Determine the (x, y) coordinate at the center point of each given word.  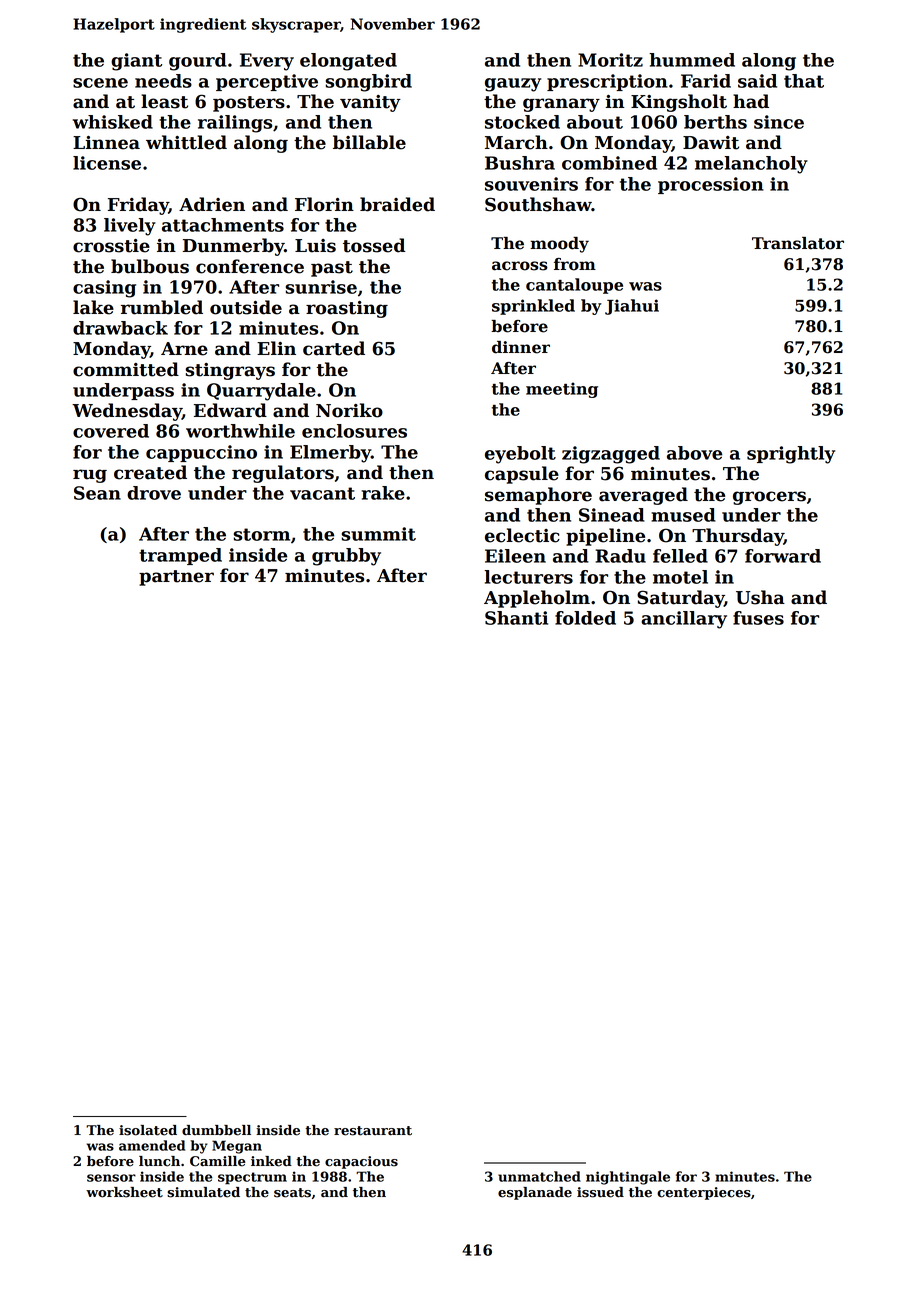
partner (176, 578)
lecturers (528, 577)
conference (250, 266)
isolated (148, 1130)
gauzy (513, 85)
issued (600, 1192)
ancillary (684, 620)
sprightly (791, 455)
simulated (203, 1192)
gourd (198, 62)
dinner (521, 347)
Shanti (516, 618)
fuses (758, 618)
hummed (692, 60)
